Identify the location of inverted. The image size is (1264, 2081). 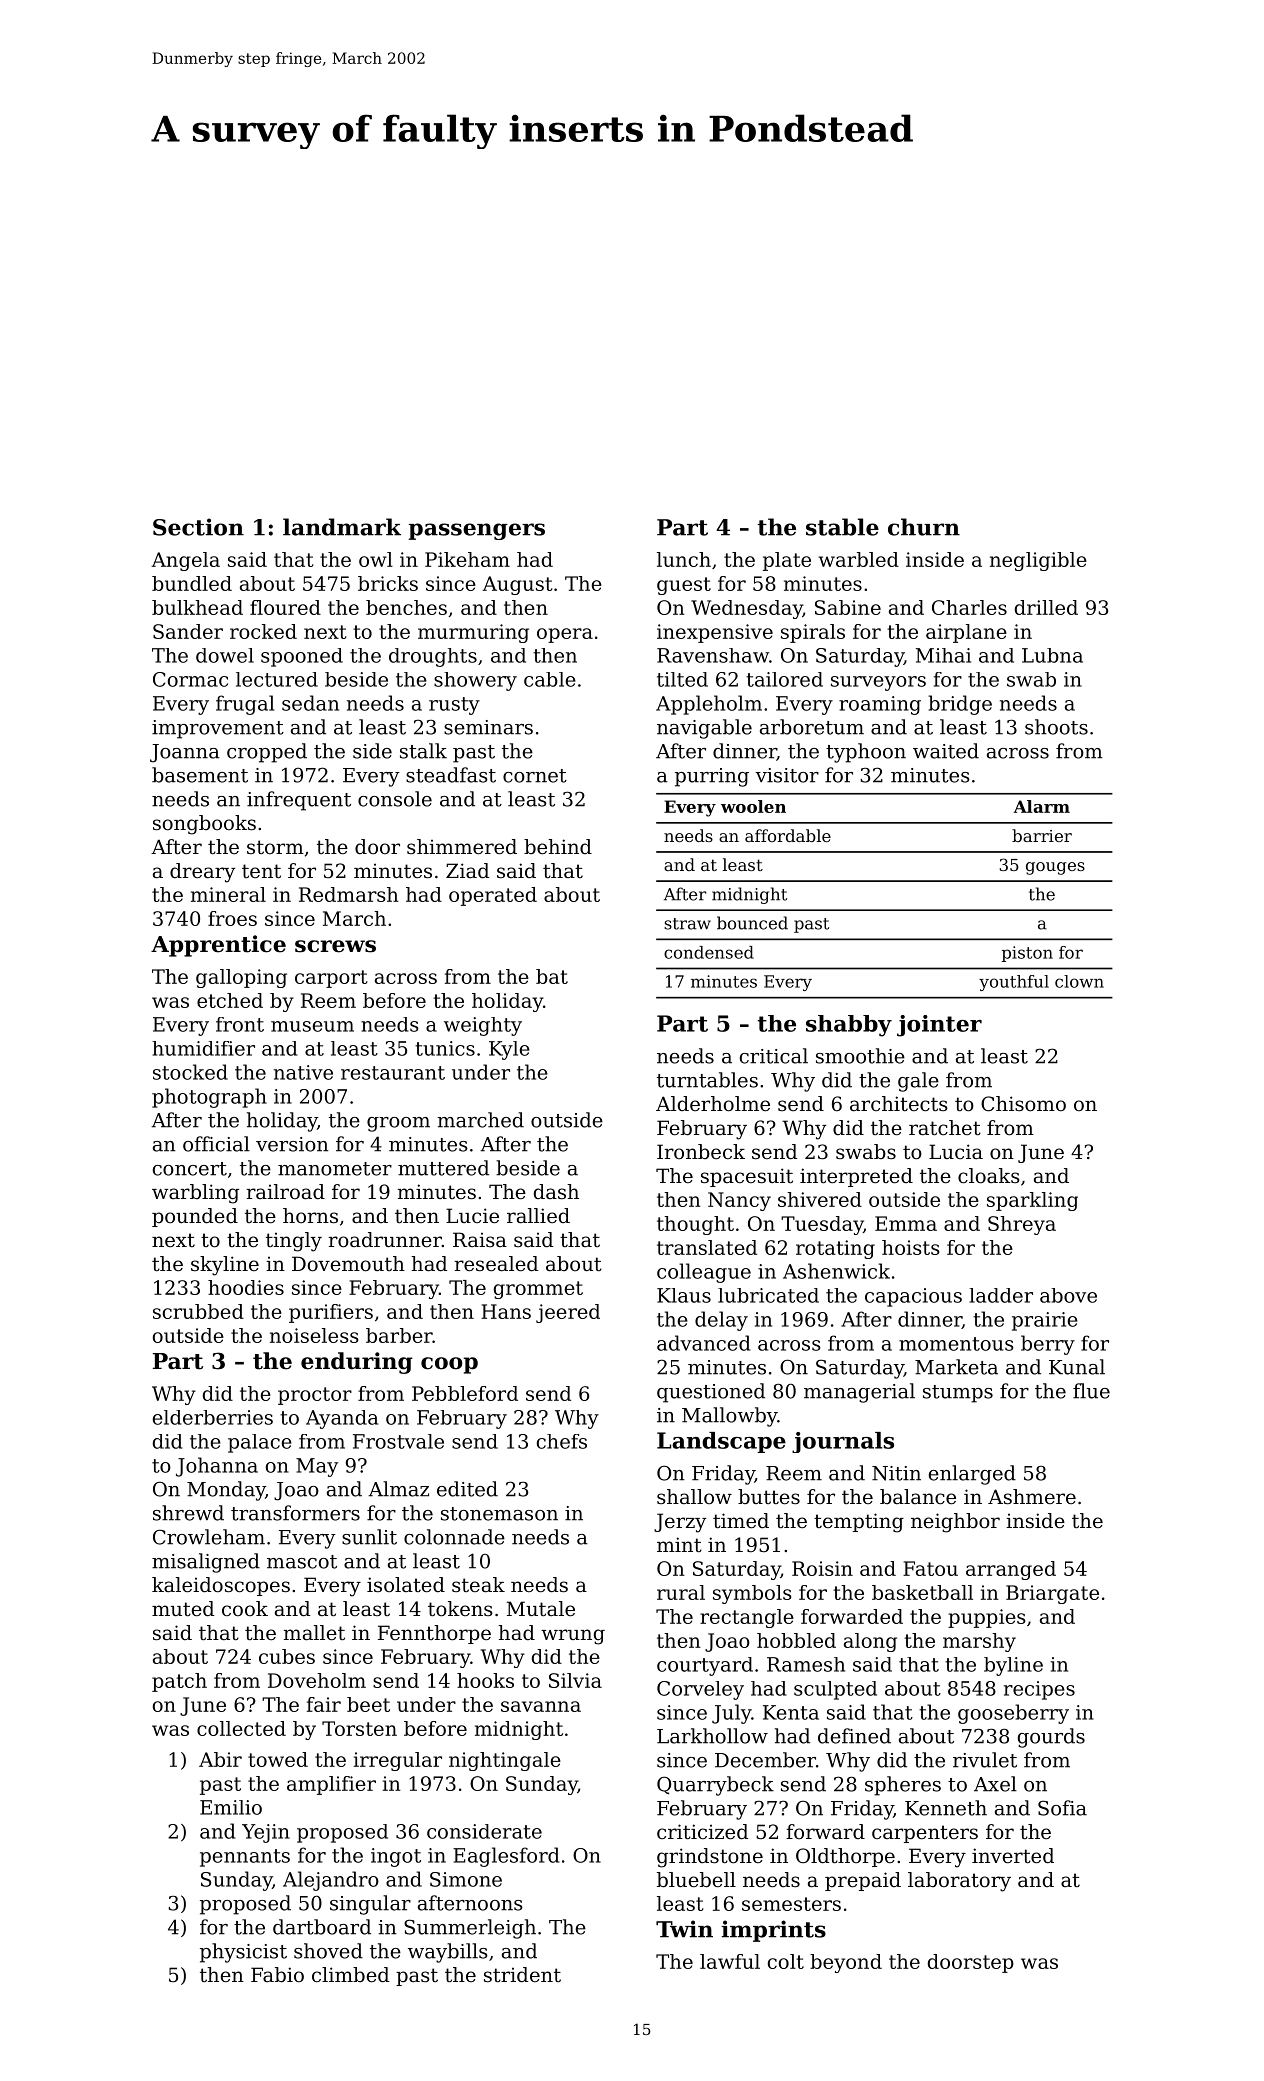
(1013, 1856).
